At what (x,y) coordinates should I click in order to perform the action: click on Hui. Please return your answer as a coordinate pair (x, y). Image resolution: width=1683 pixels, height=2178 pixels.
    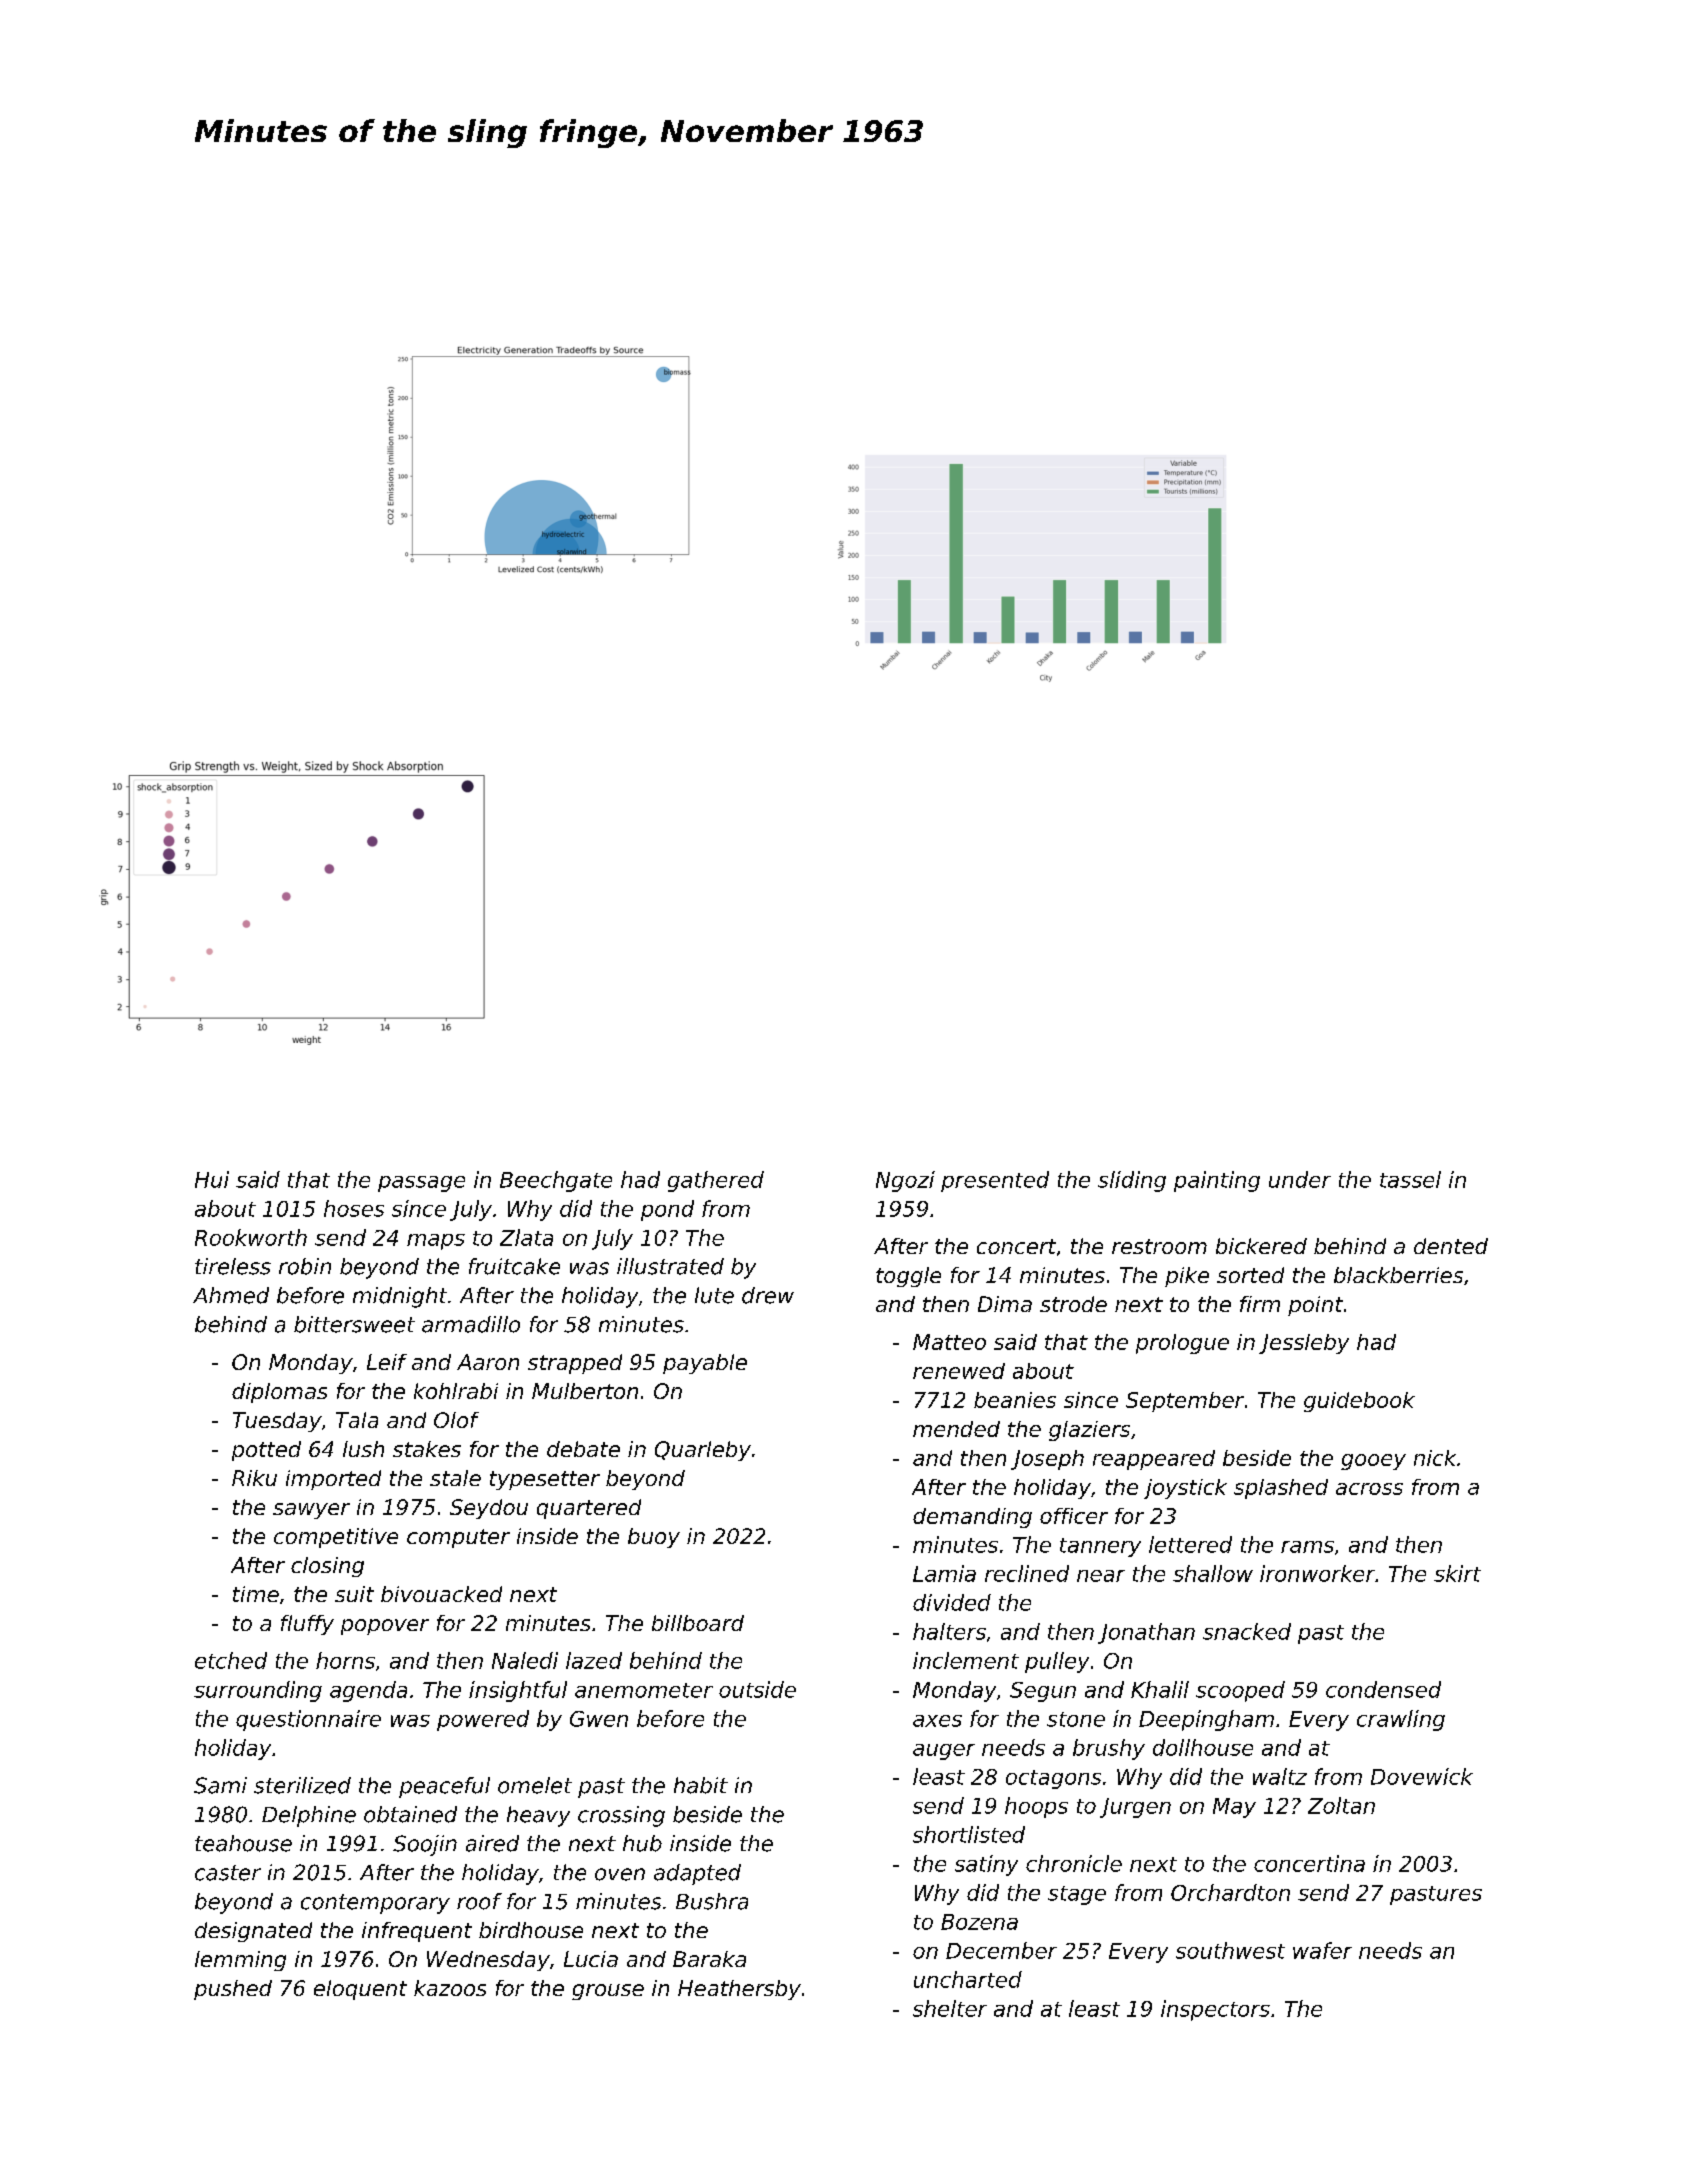
    Looking at the image, I should click on (212, 1179).
